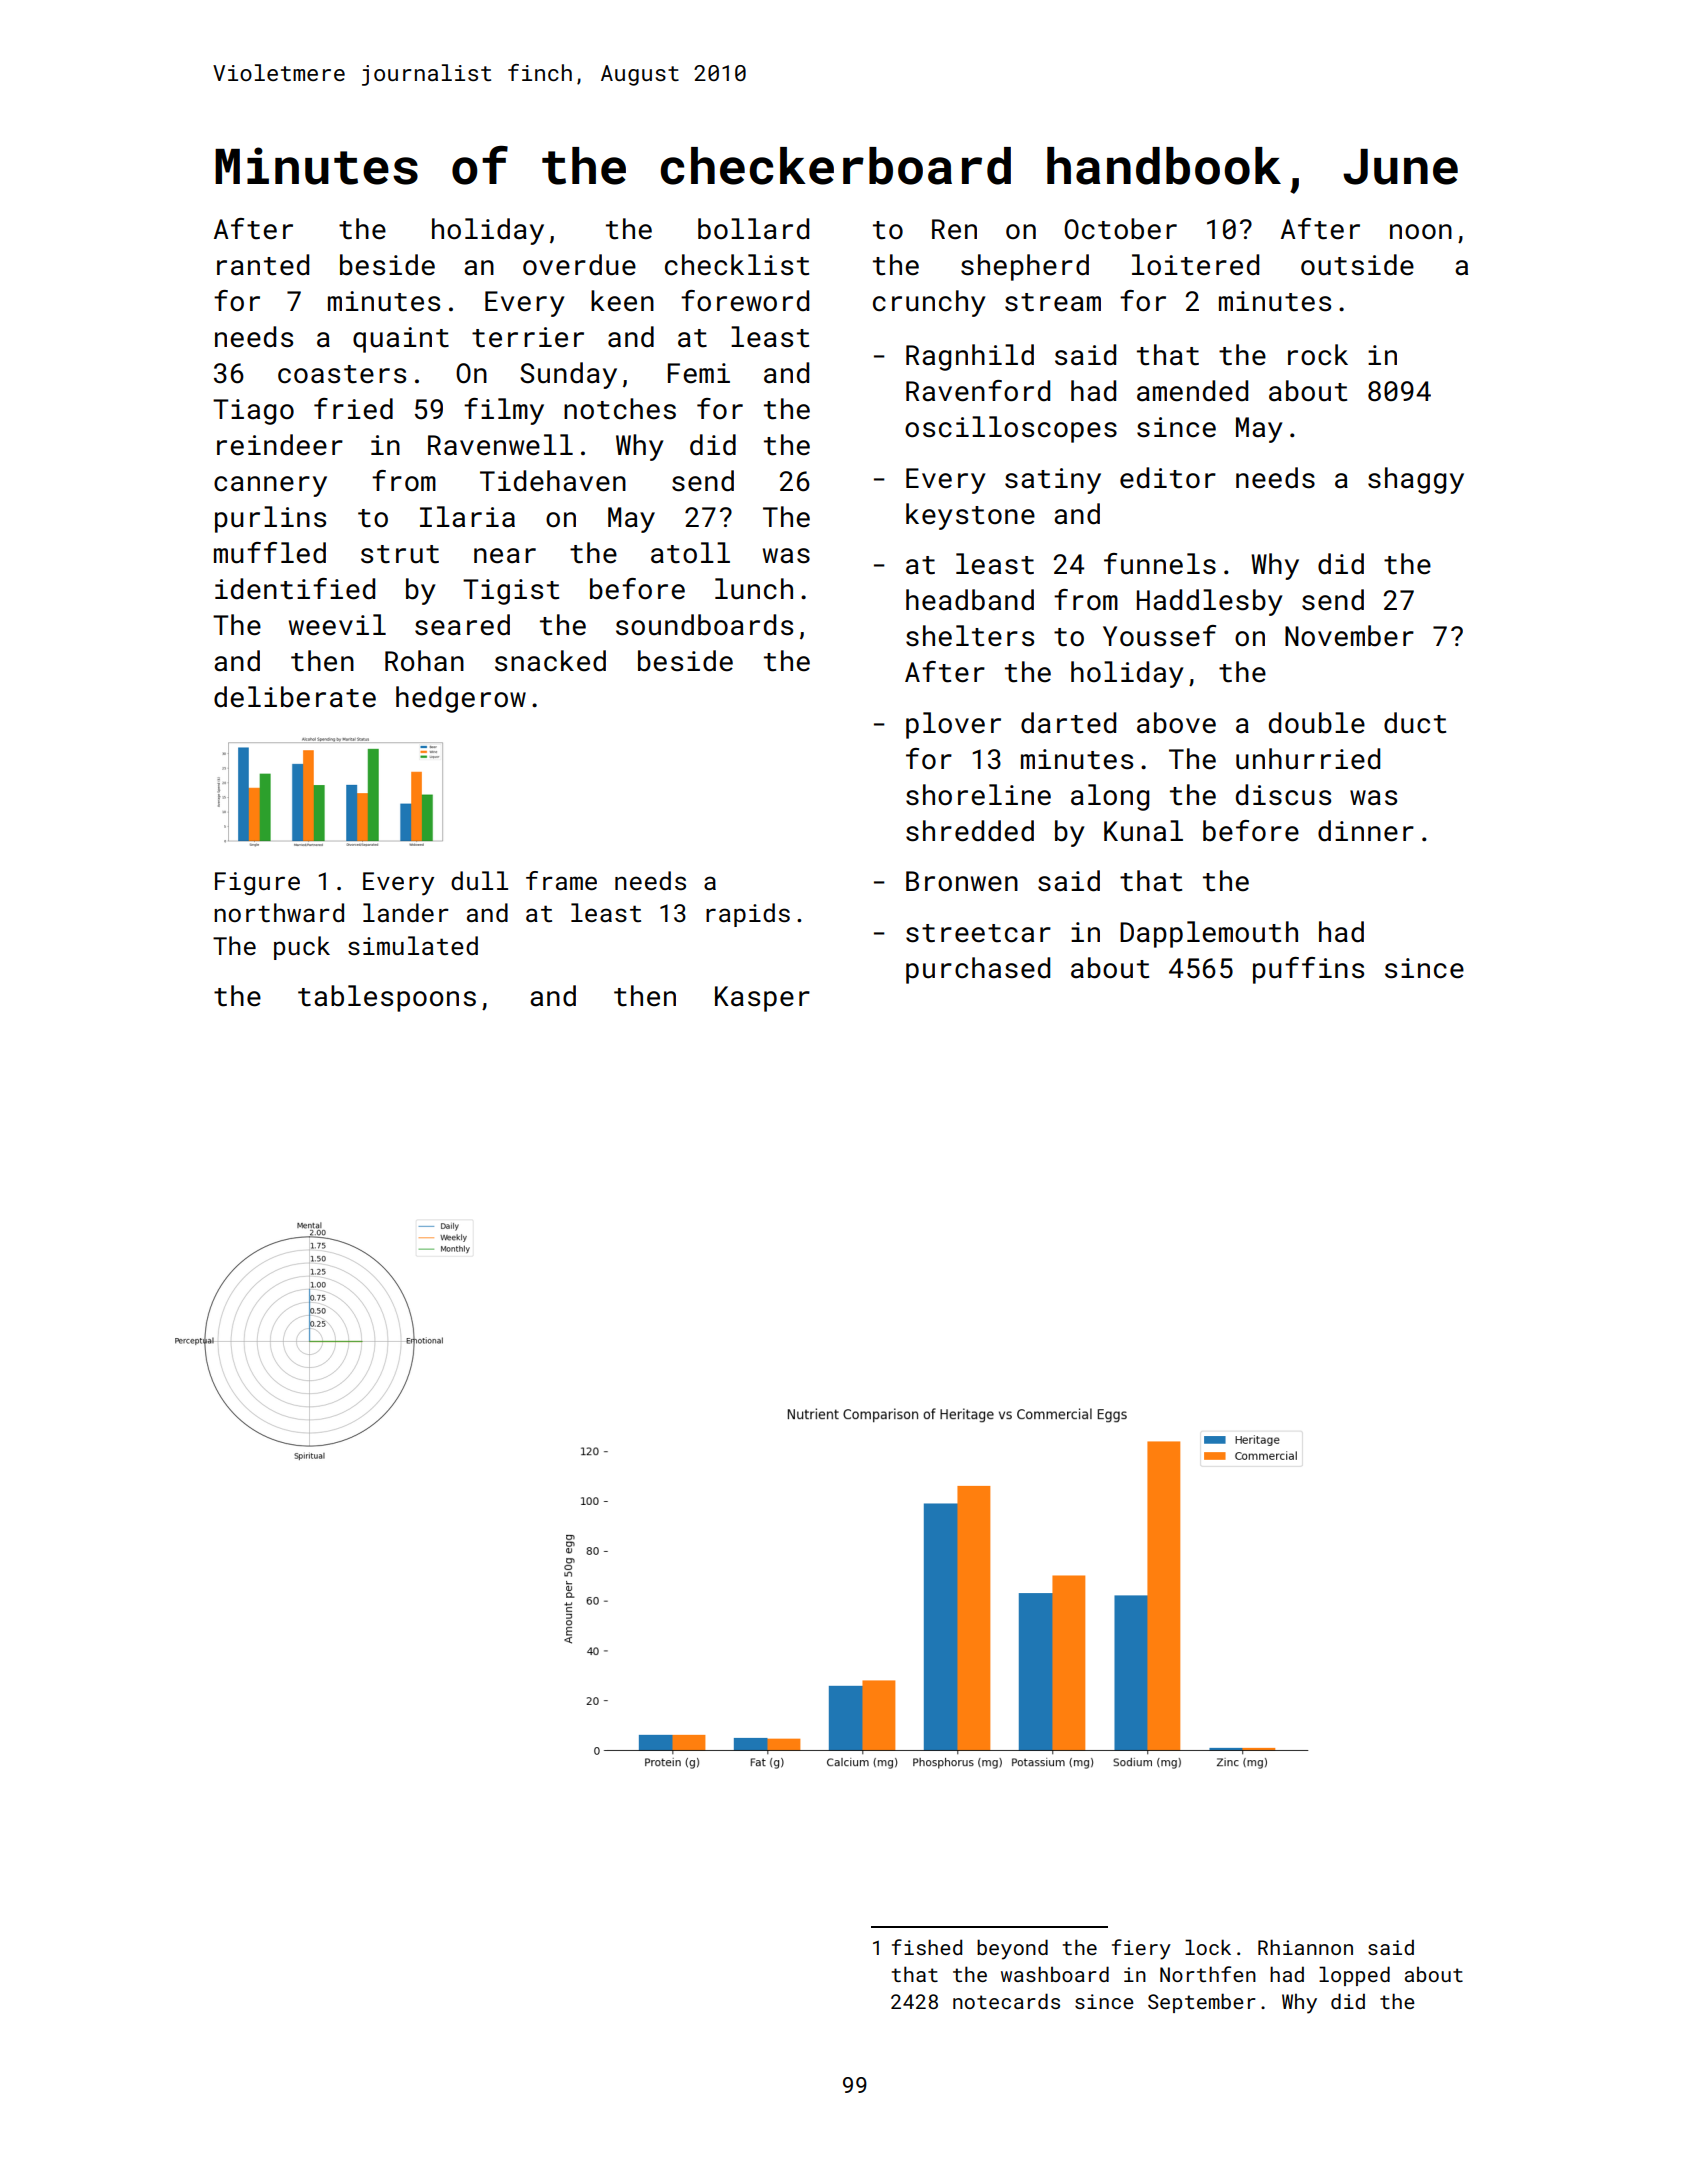 This screenshot has width=1683, height=2178. Describe the element at coordinates (927, 1947) in the screenshot. I see `fished` at that location.
